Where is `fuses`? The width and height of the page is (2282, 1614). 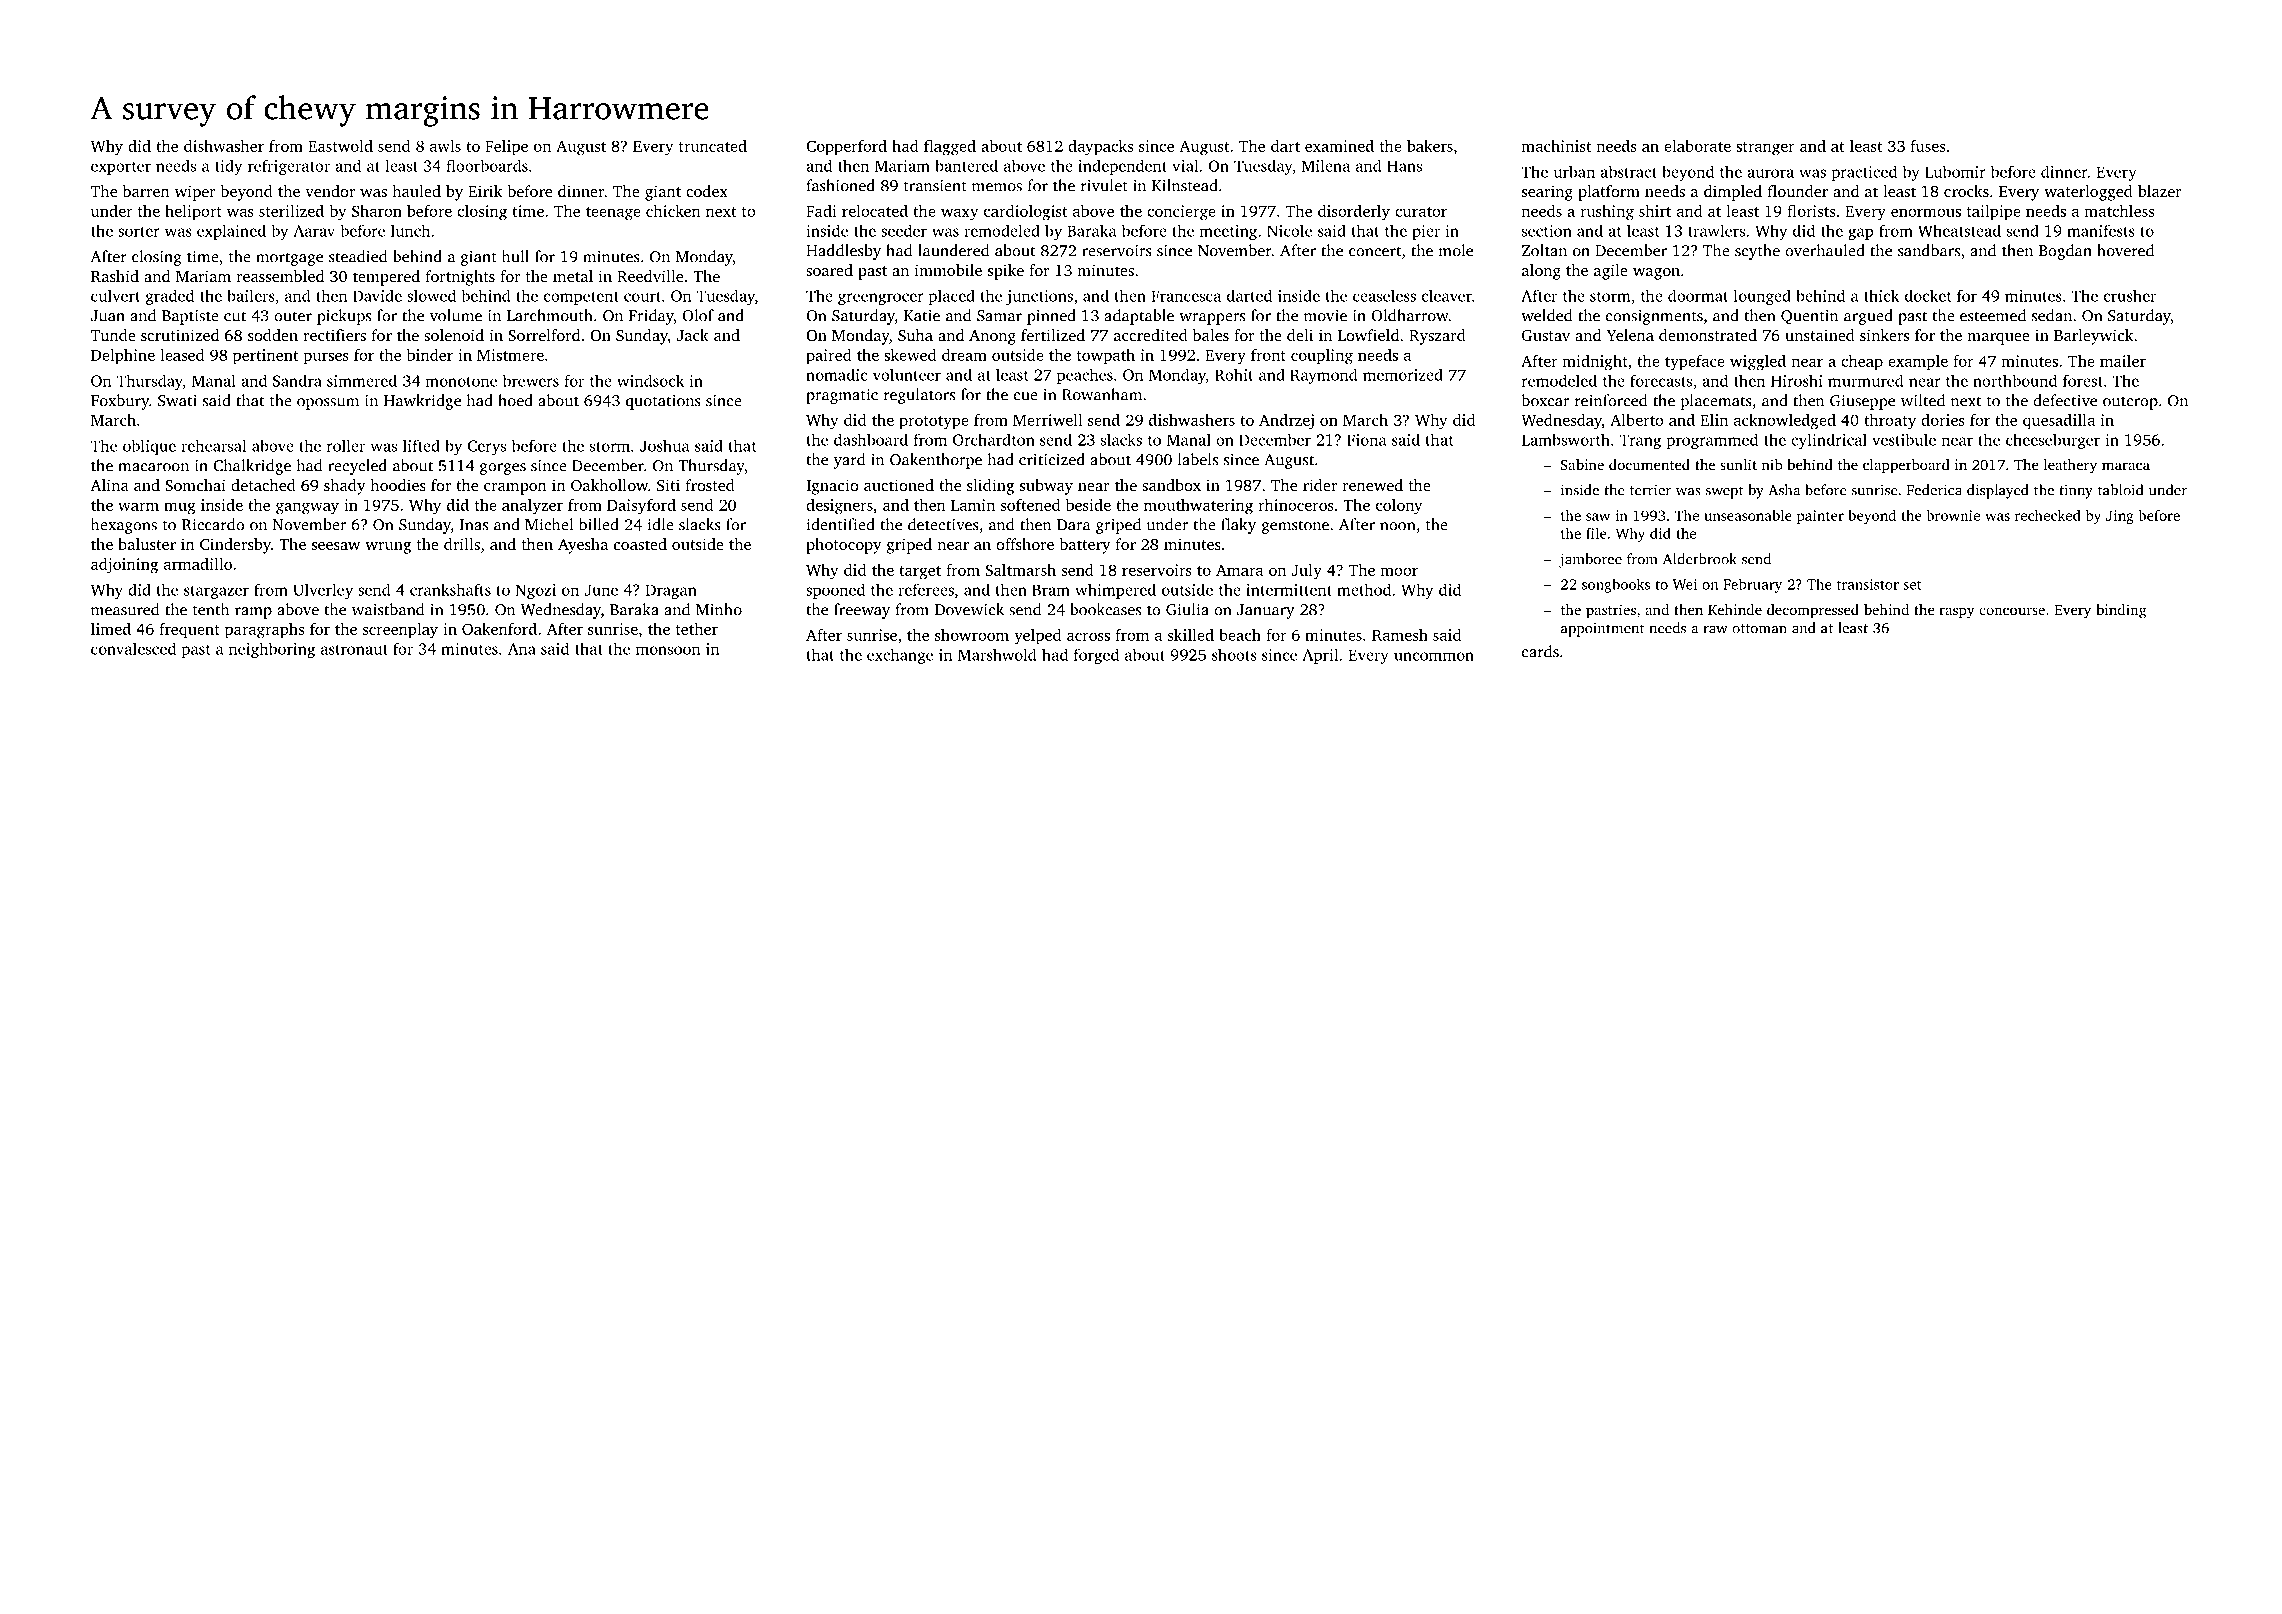 fuses is located at coordinates (1928, 146).
